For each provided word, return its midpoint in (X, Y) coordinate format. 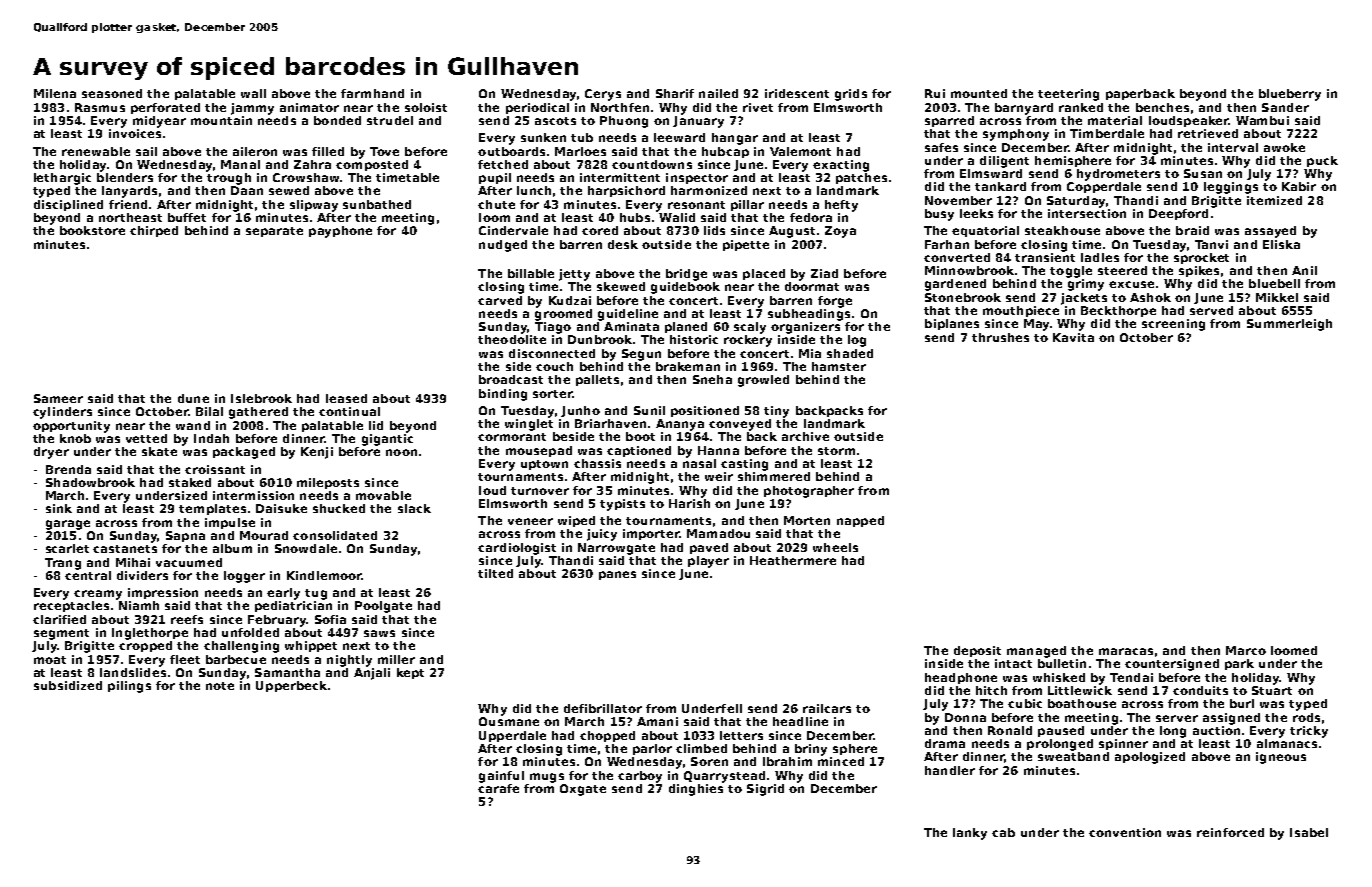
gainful (501, 777)
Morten (807, 520)
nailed (718, 93)
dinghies (696, 790)
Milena (55, 93)
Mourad (264, 535)
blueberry (1290, 95)
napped (860, 521)
